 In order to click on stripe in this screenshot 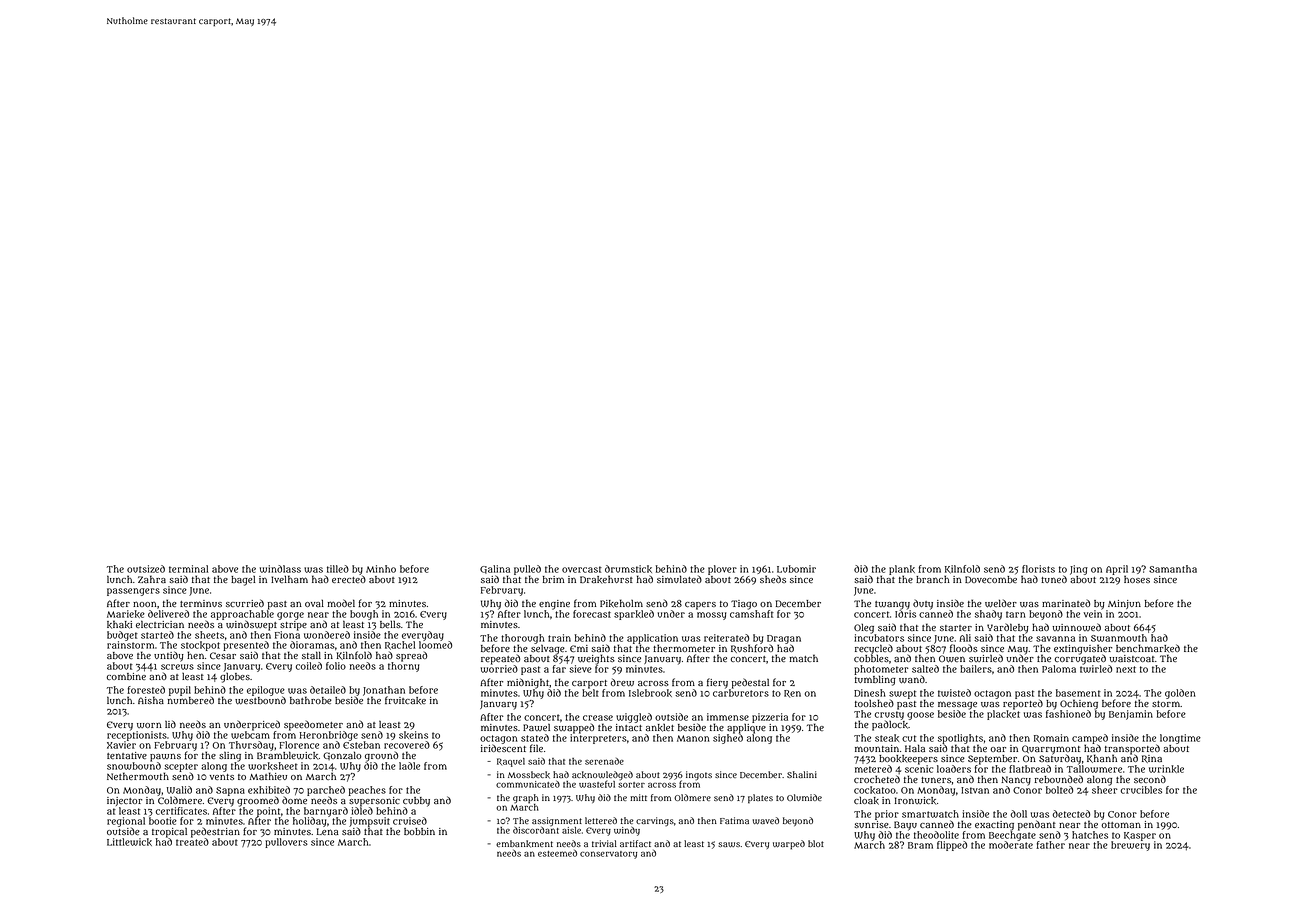, I will do `click(293, 626)`.
